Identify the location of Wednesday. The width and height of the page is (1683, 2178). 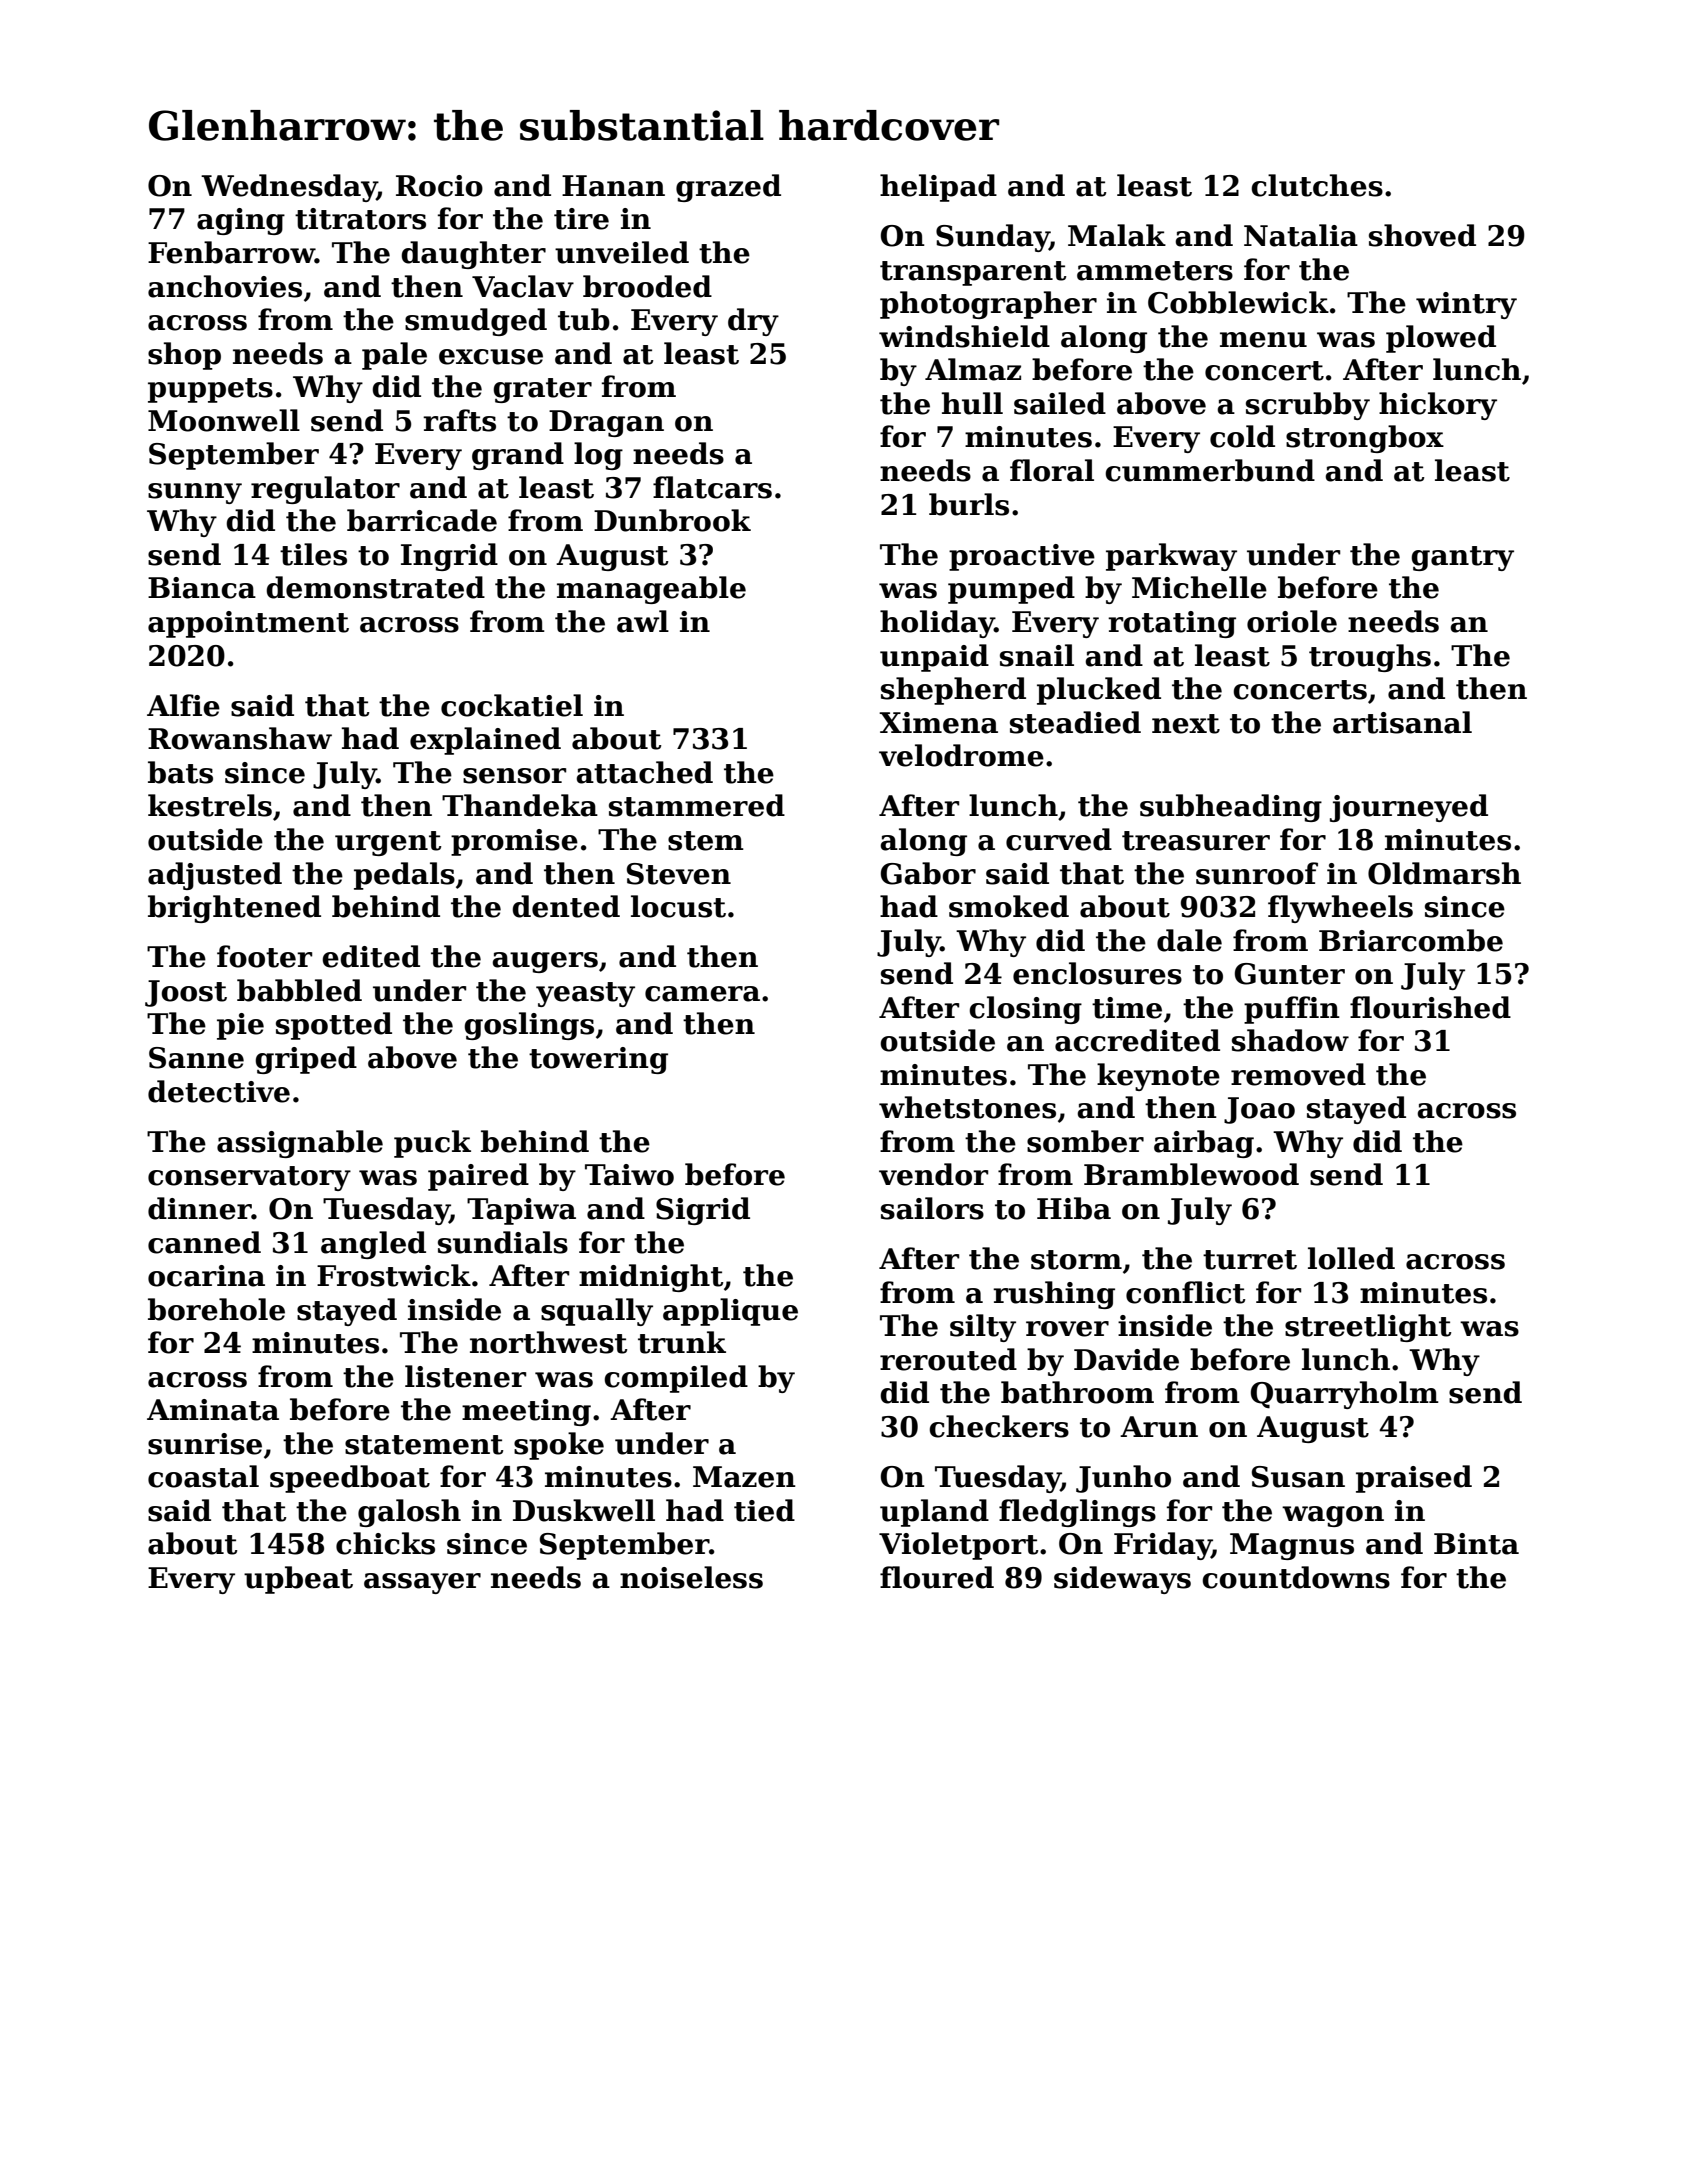
(289, 188).
